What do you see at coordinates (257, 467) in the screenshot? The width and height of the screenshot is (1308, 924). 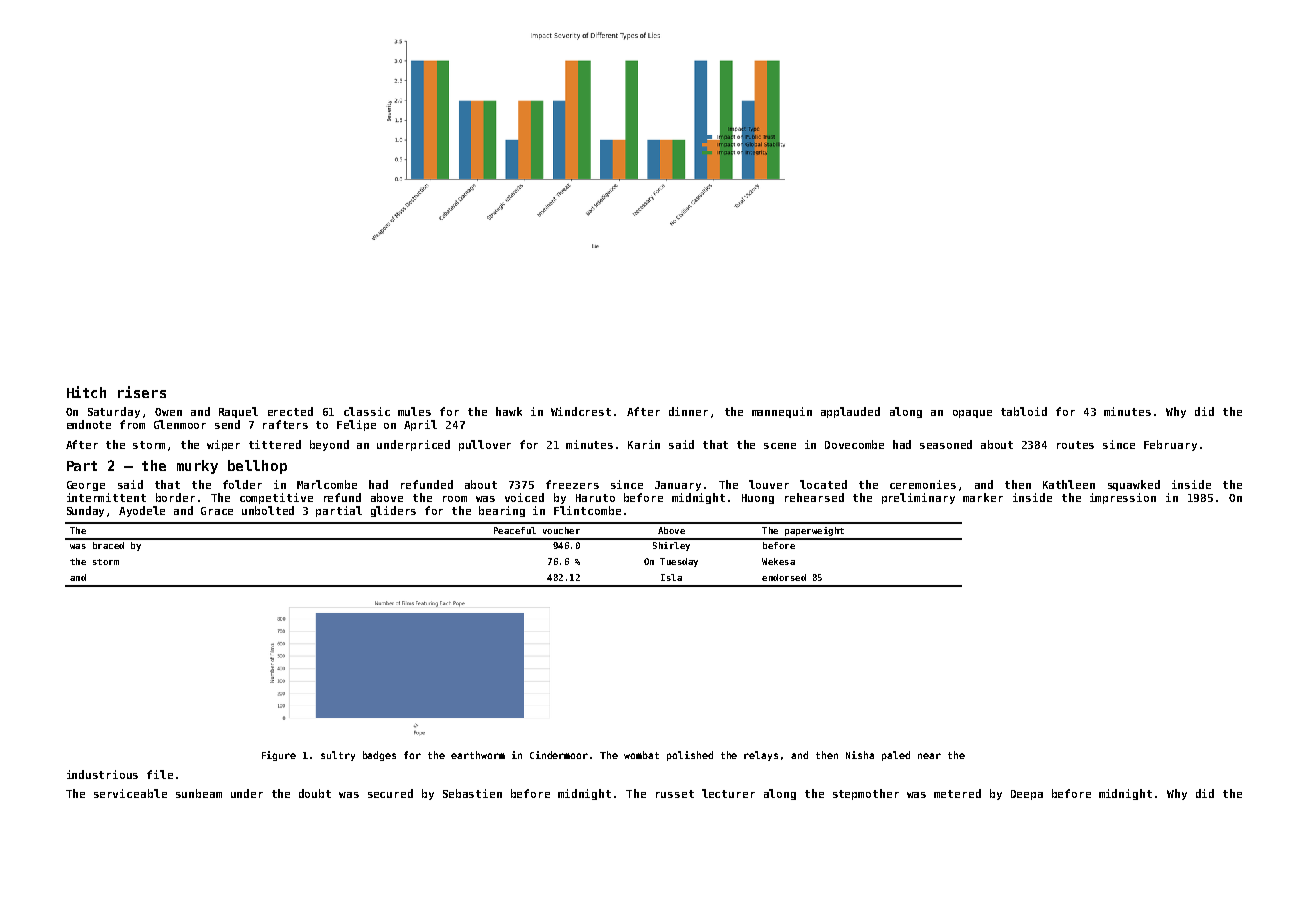 I see `bellhop` at bounding box center [257, 467].
